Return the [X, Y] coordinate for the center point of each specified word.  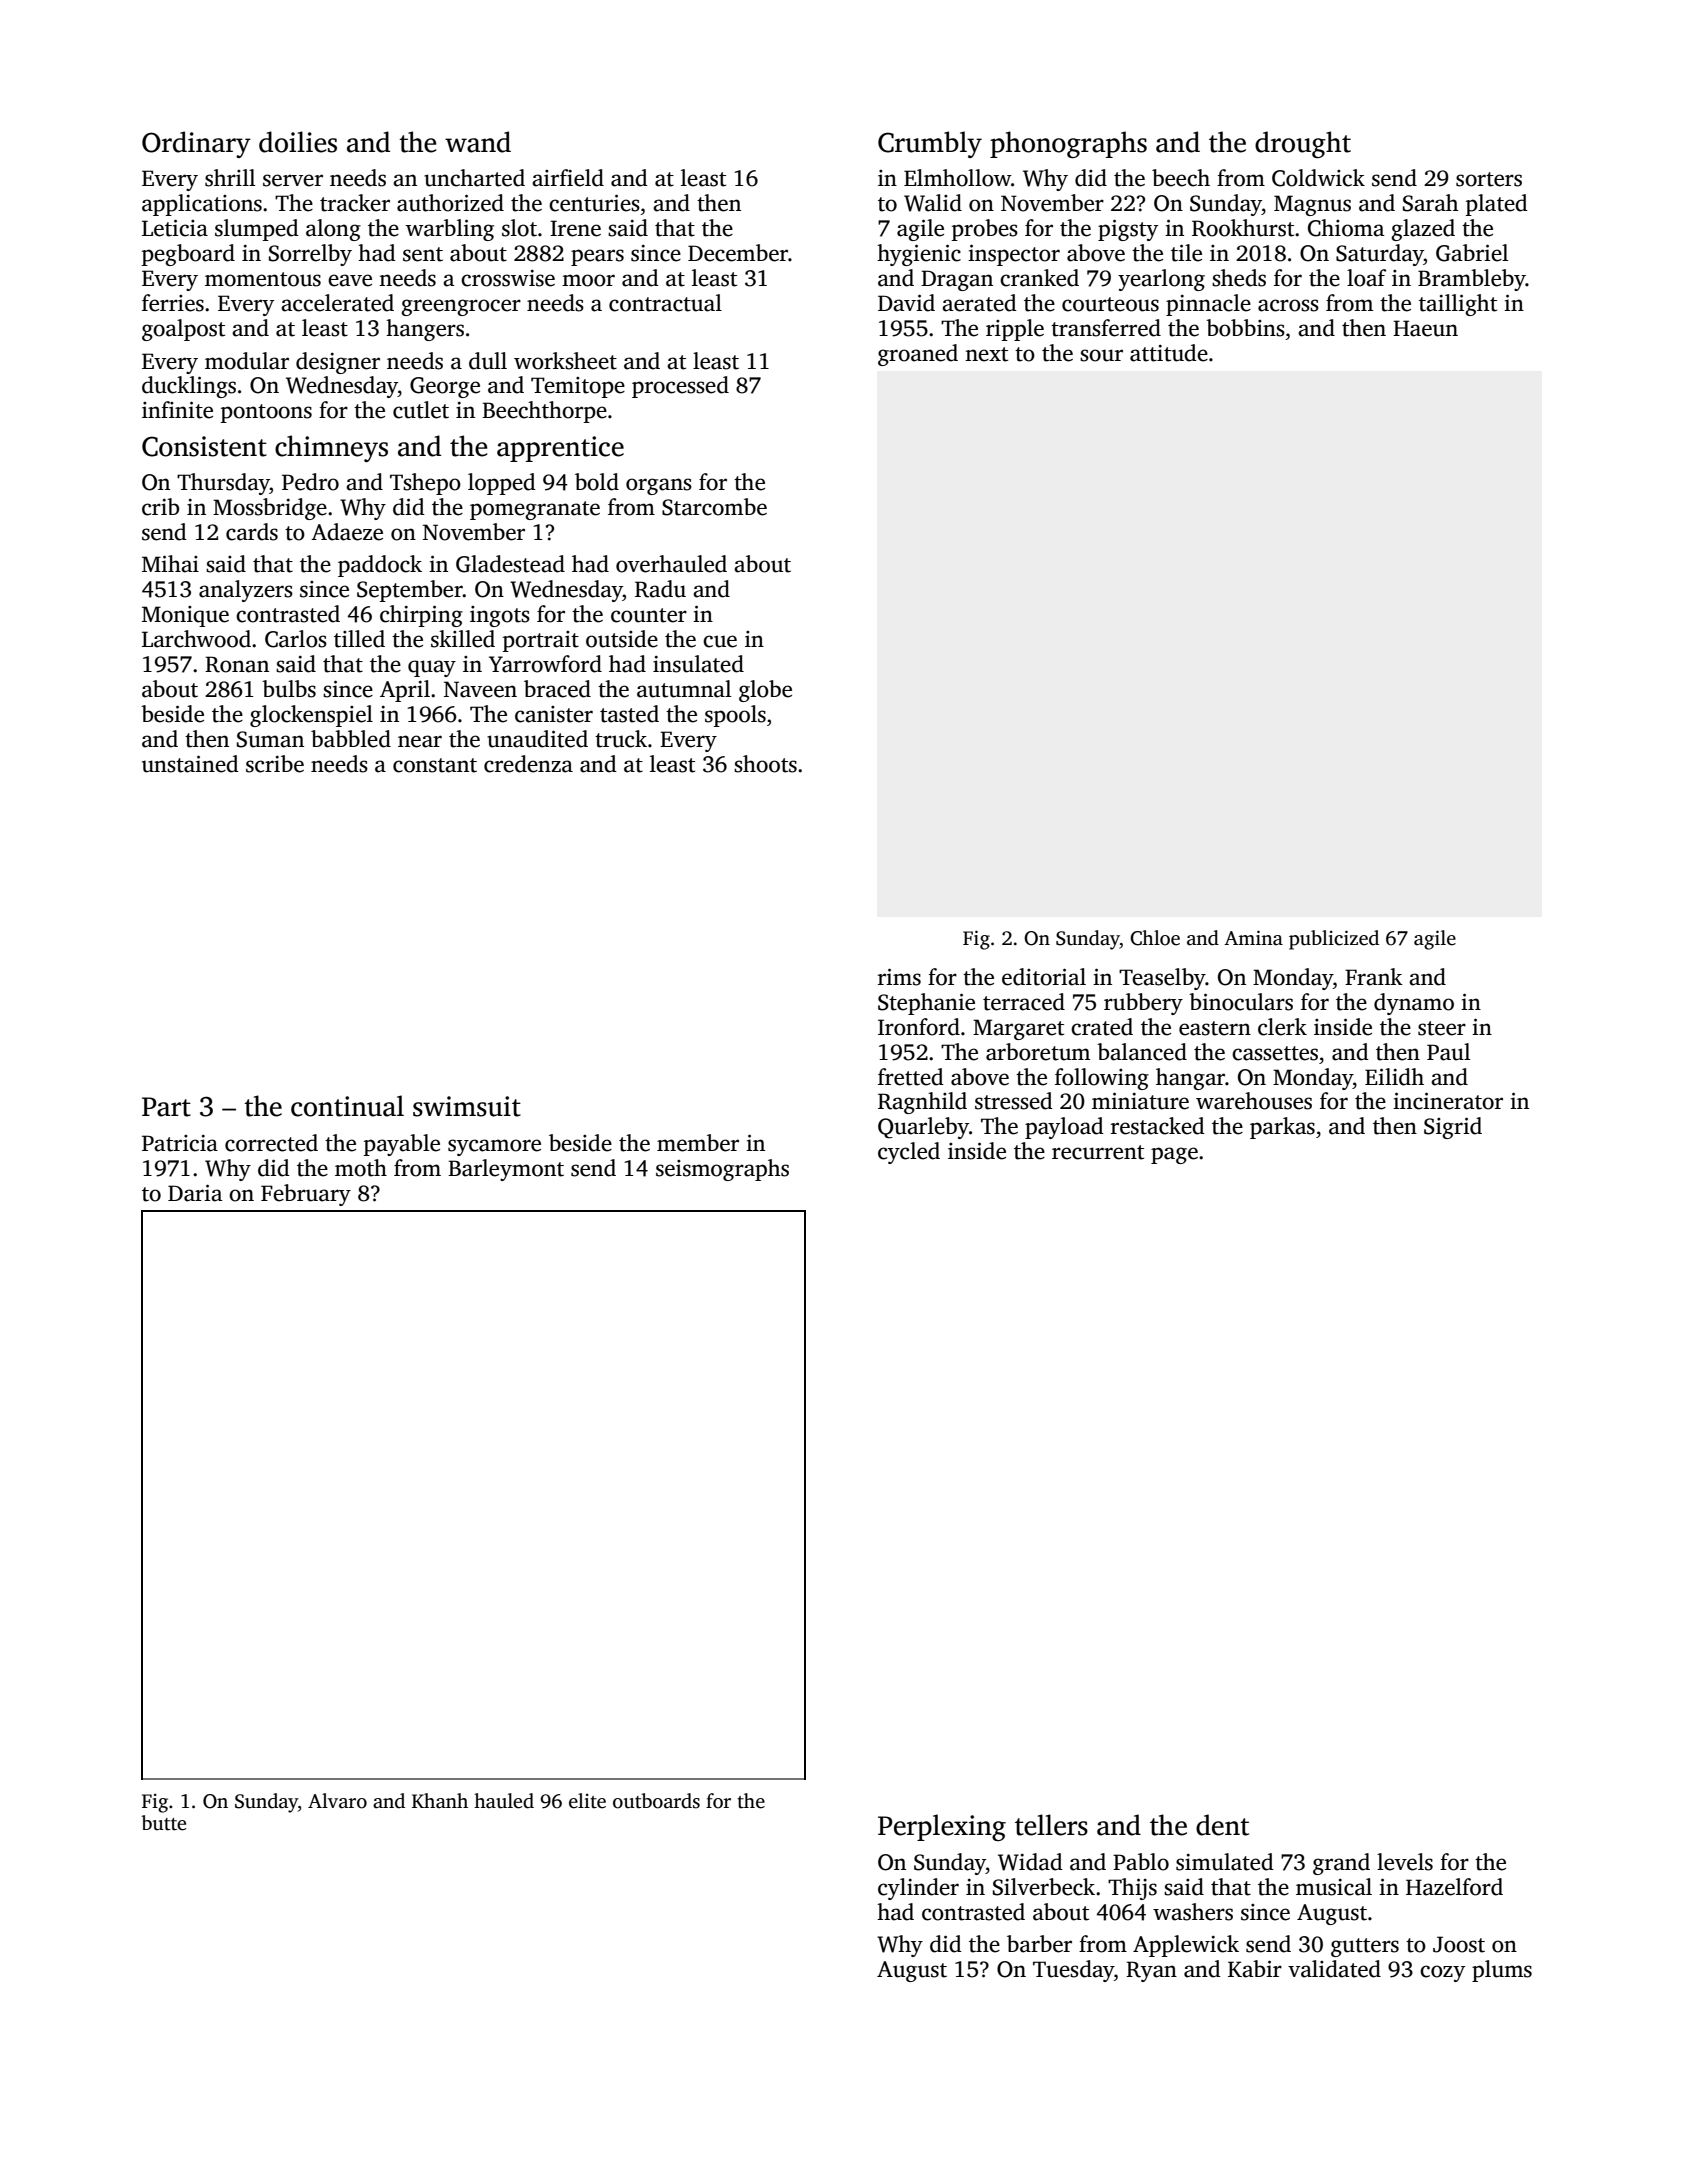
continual [347, 1106]
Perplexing [942, 1827]
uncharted [474, 178]
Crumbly [930, 144]
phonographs [1068, 144]
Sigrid [1453, 1128]
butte [163, 1823]
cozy [1442, 1973]
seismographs [722, 1170]
